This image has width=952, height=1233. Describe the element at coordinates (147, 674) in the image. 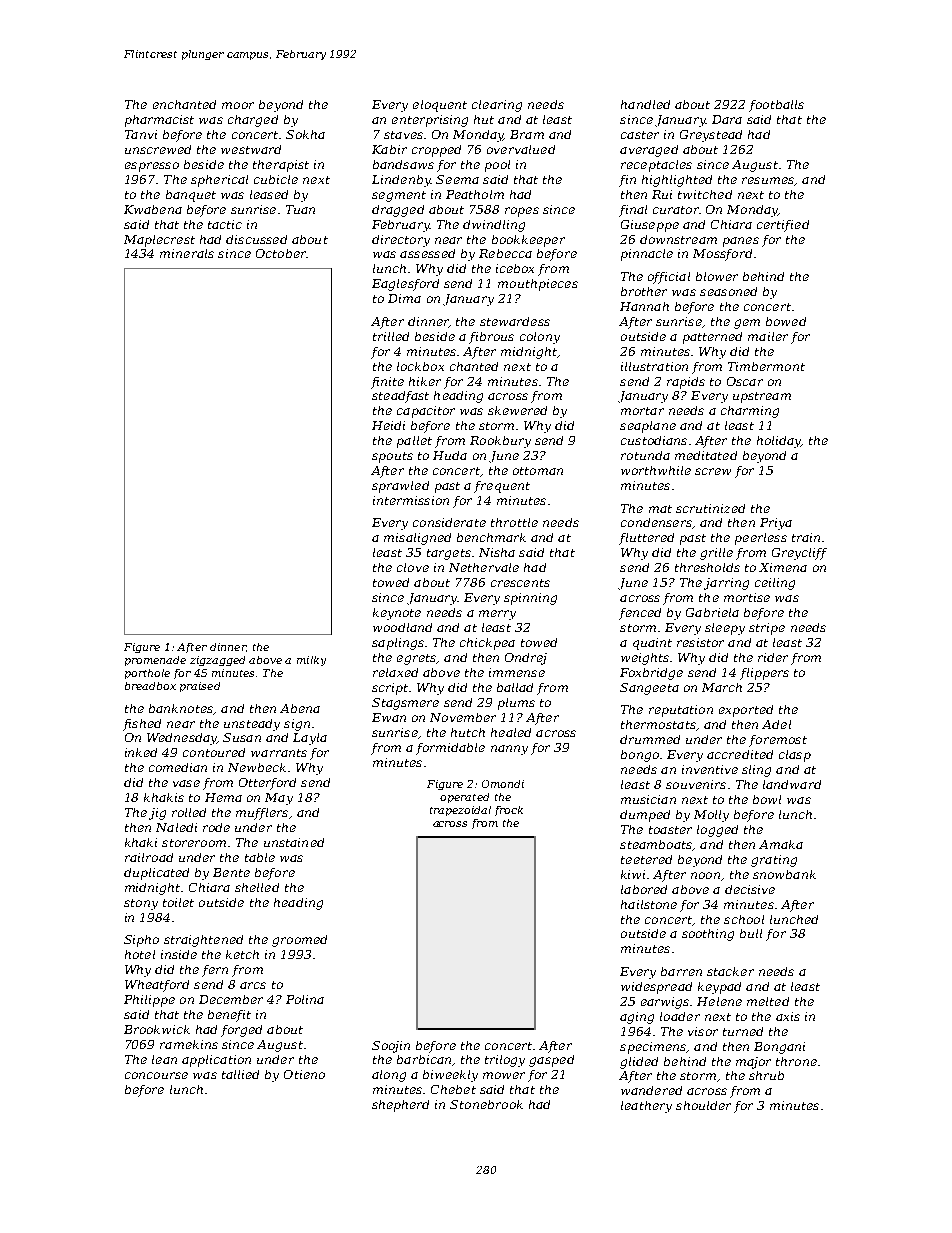

I see `porthole` at that location.
